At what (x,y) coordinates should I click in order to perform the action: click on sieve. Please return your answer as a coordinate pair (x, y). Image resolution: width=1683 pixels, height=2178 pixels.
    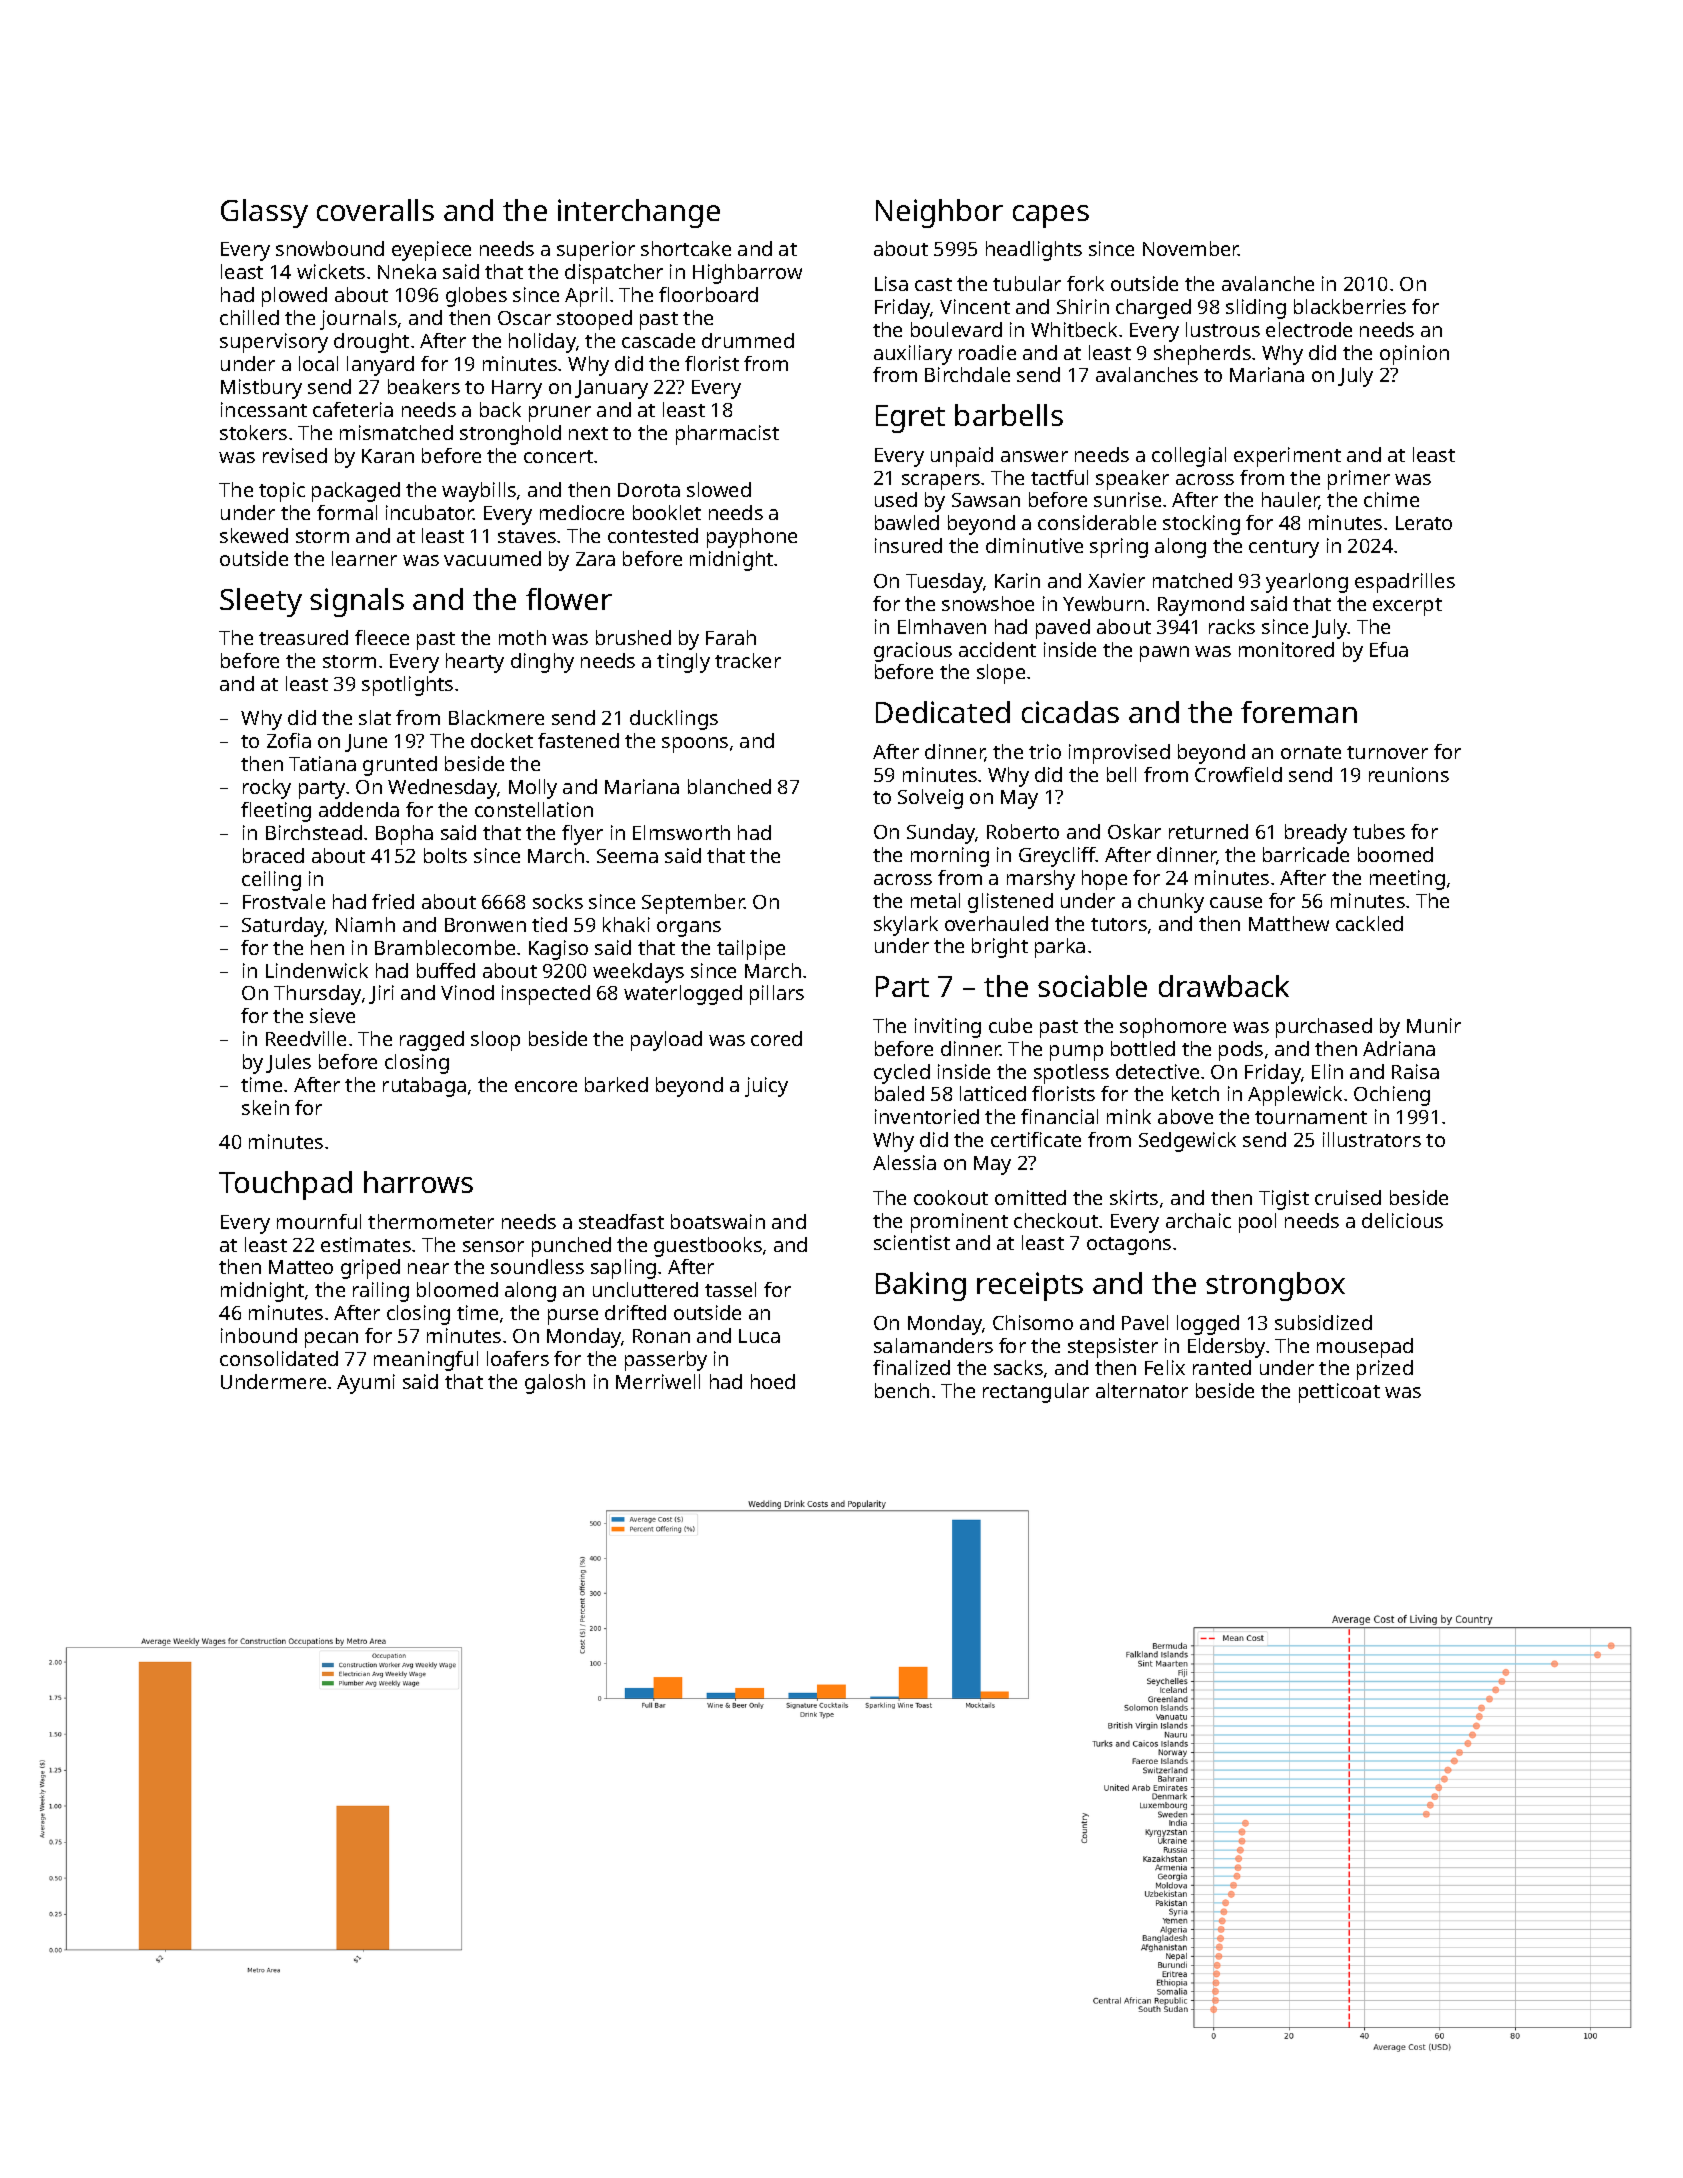
    Looking at the image, I should click on (332, 1015).
